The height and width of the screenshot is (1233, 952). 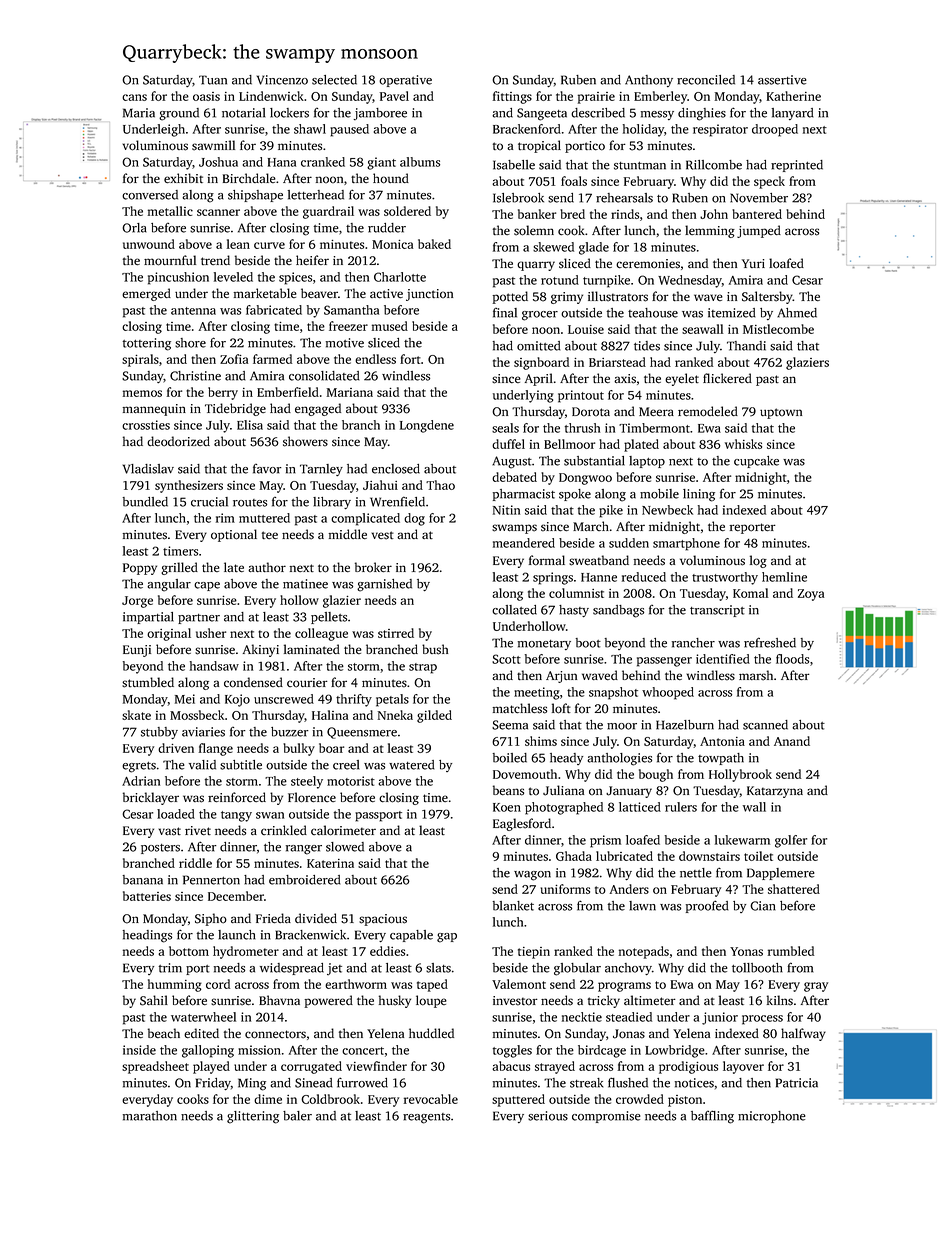 I want to click on teahouse, so click(x=653, y=313).
